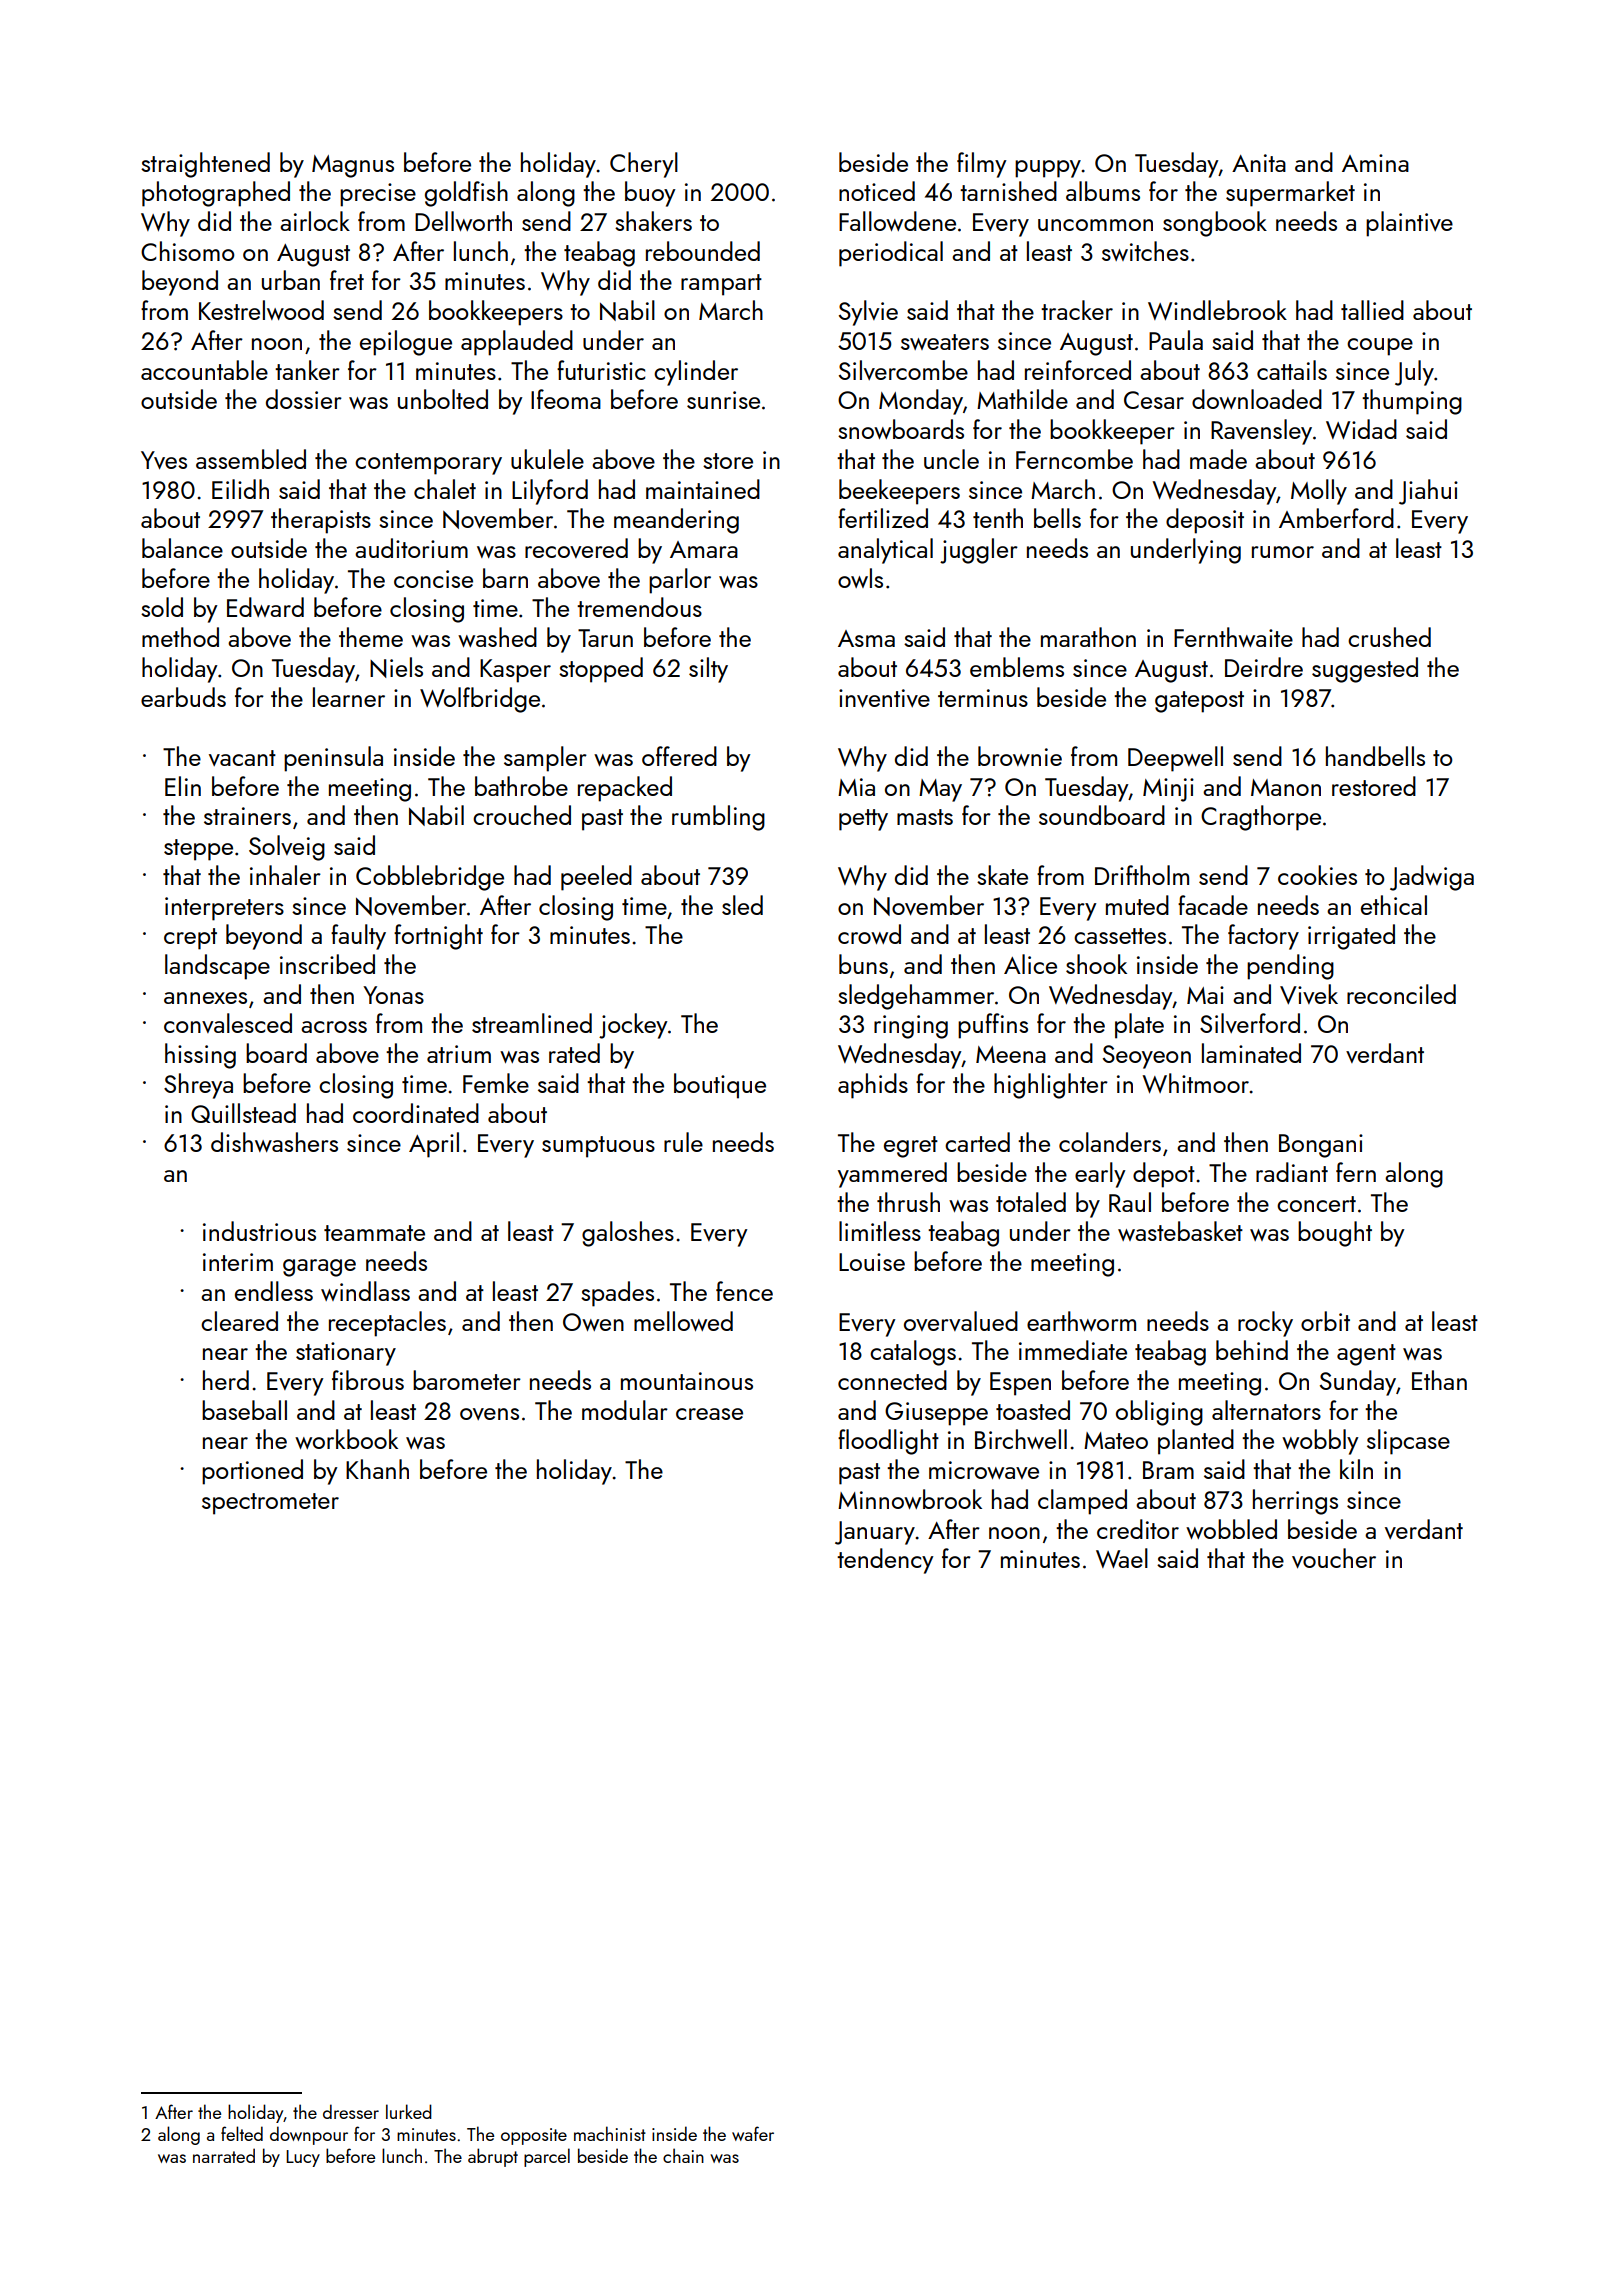 This page has width=1620, height=2292. What do you see at coordinates (1017, 667) in the page?
I see `emblems` at bounding box center [1017, 667].
